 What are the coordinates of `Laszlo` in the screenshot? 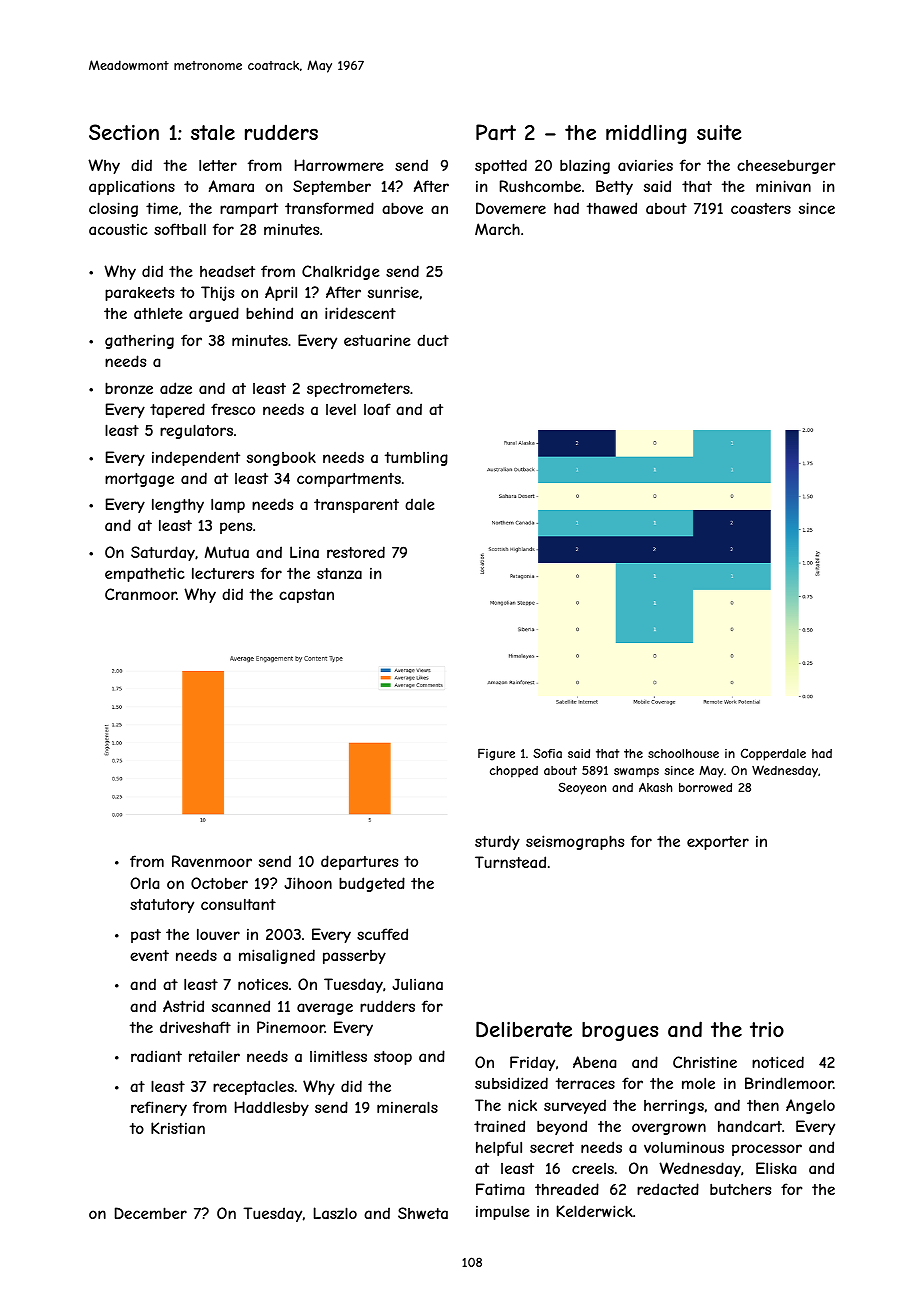 It's located at (335, 1213).
